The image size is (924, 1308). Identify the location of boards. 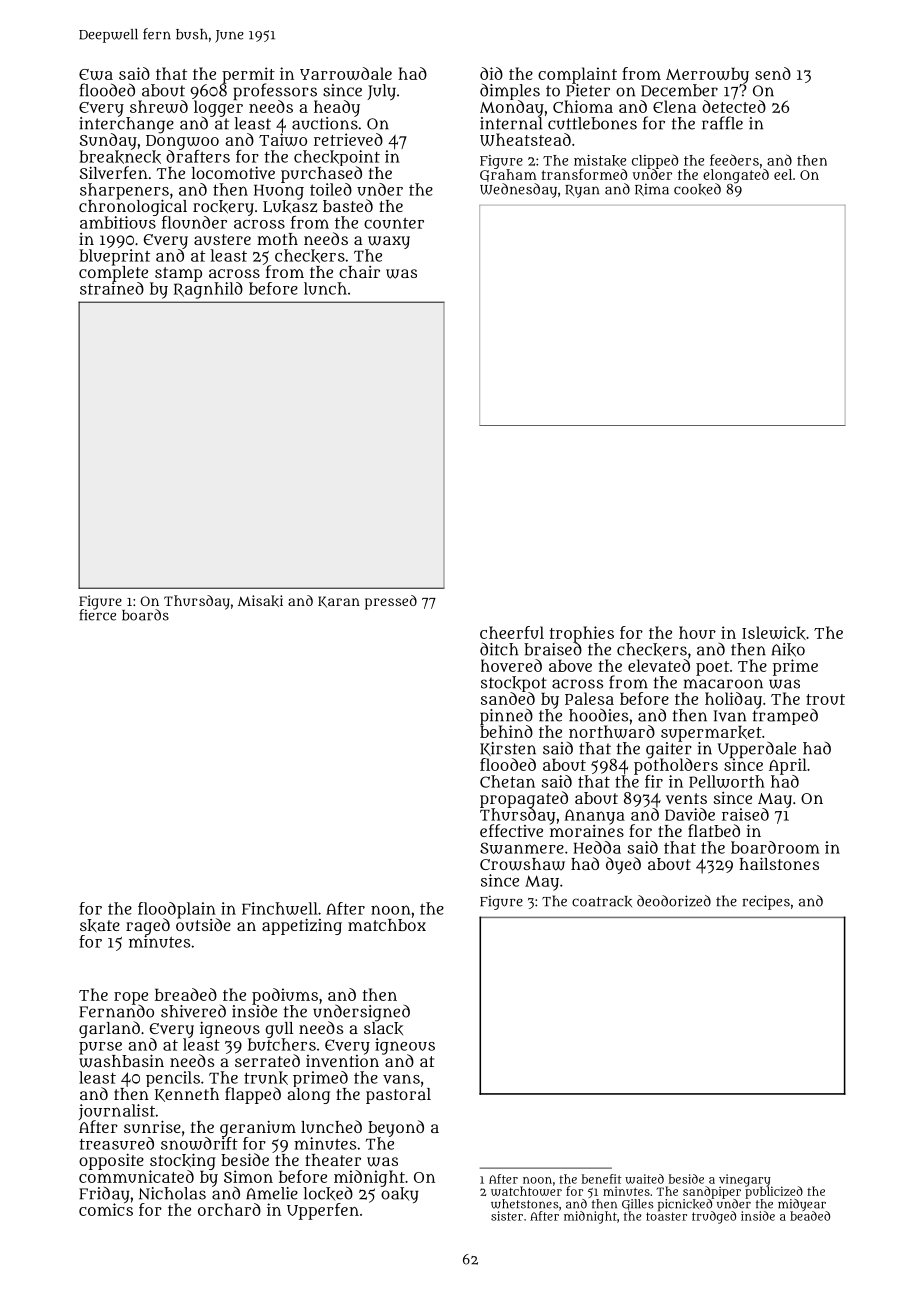
(145, 615).
